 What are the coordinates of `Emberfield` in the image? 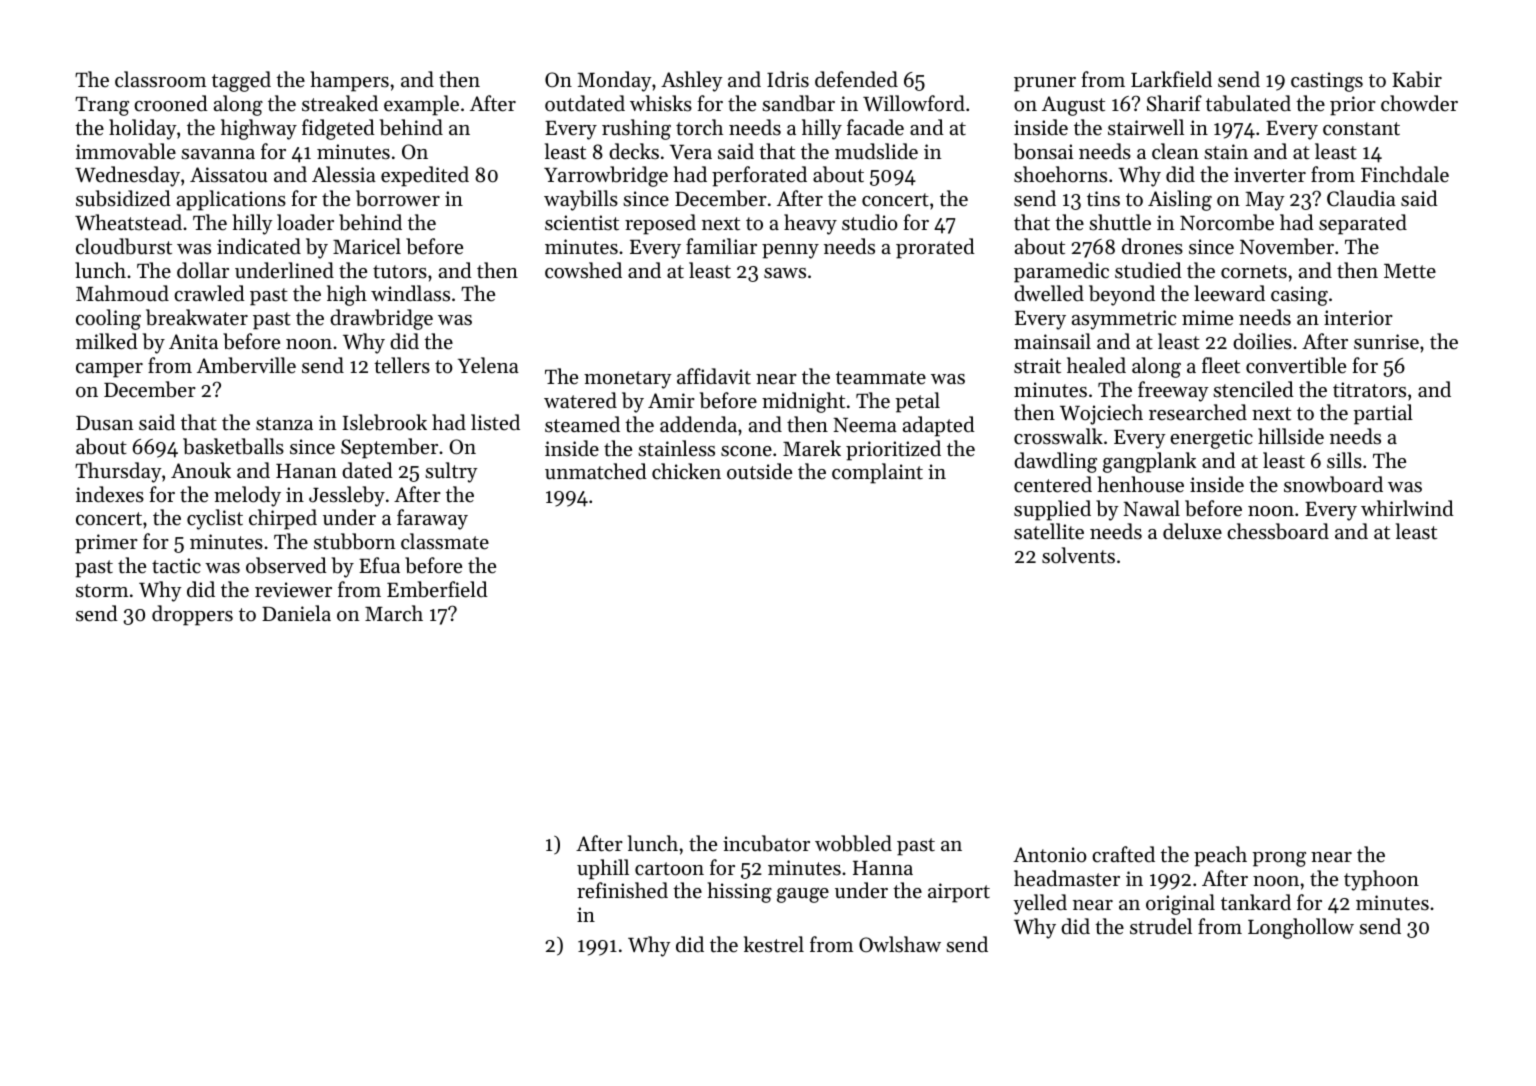 It's located at (437, 589).
